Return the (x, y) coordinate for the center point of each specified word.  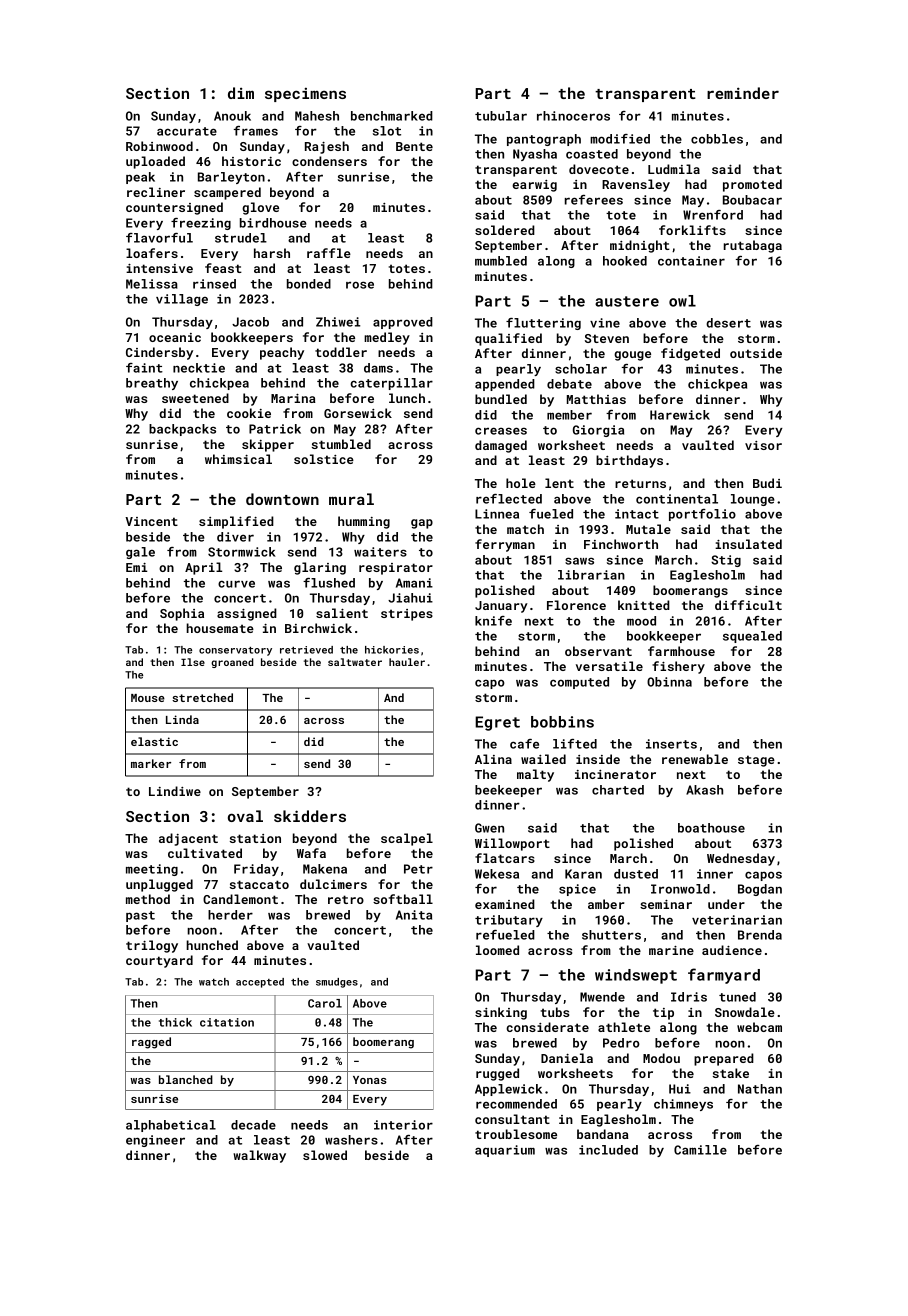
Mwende (602, 997)
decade (253, 1125)
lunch (407, 398)
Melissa (152, 284)
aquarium (505, 1151)
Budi (767, 483)
